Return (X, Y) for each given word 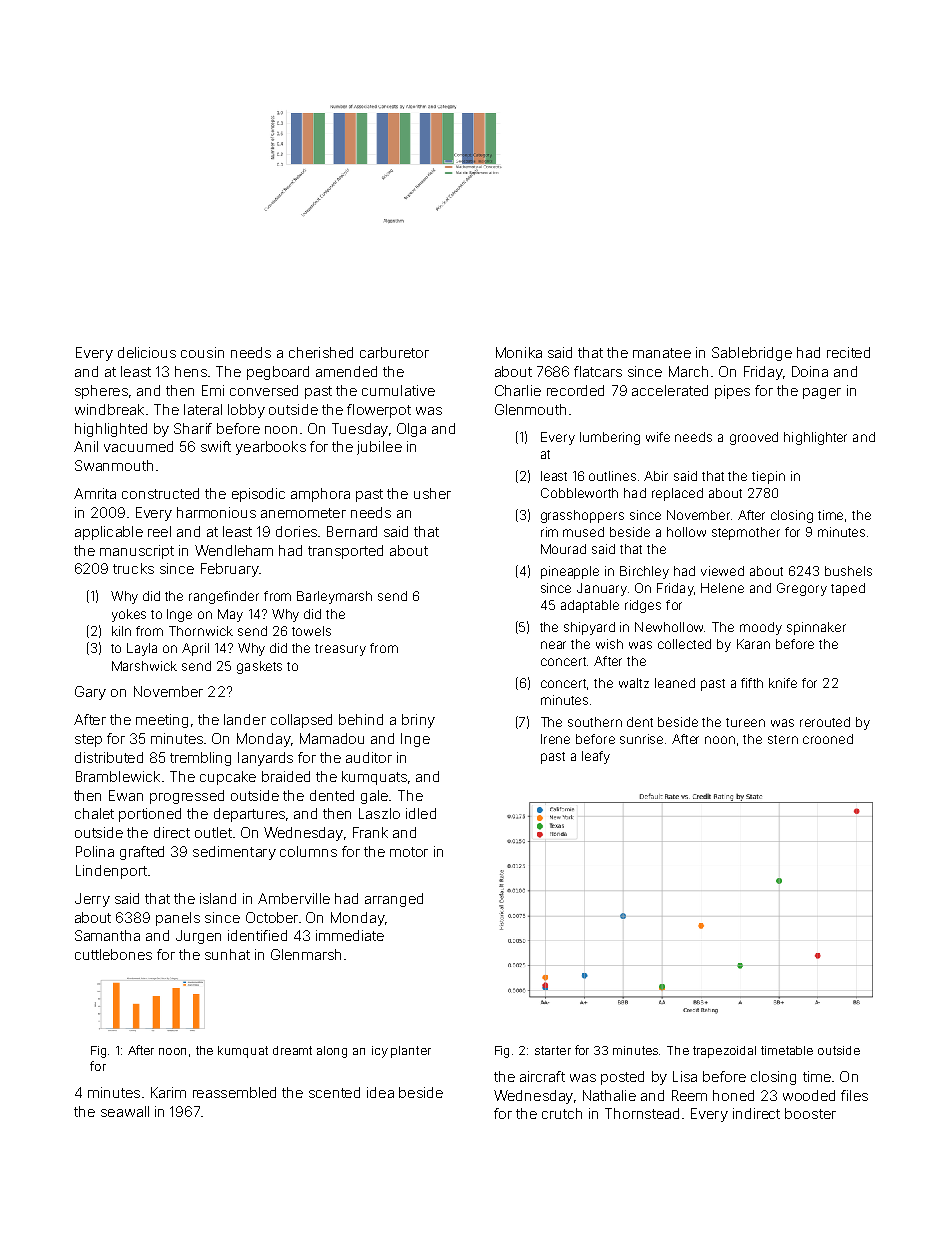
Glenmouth (530, 409)
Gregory (802, 589)
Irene (555, 739)
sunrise (641, 739)
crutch (562, 1113)
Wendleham (234, 550)
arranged (394, 900)
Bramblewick (118, 776)
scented (334, 1092)
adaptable (590, 606)
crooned (828, 739)
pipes (732, 392)
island (218, 898)
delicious (147, 352)
